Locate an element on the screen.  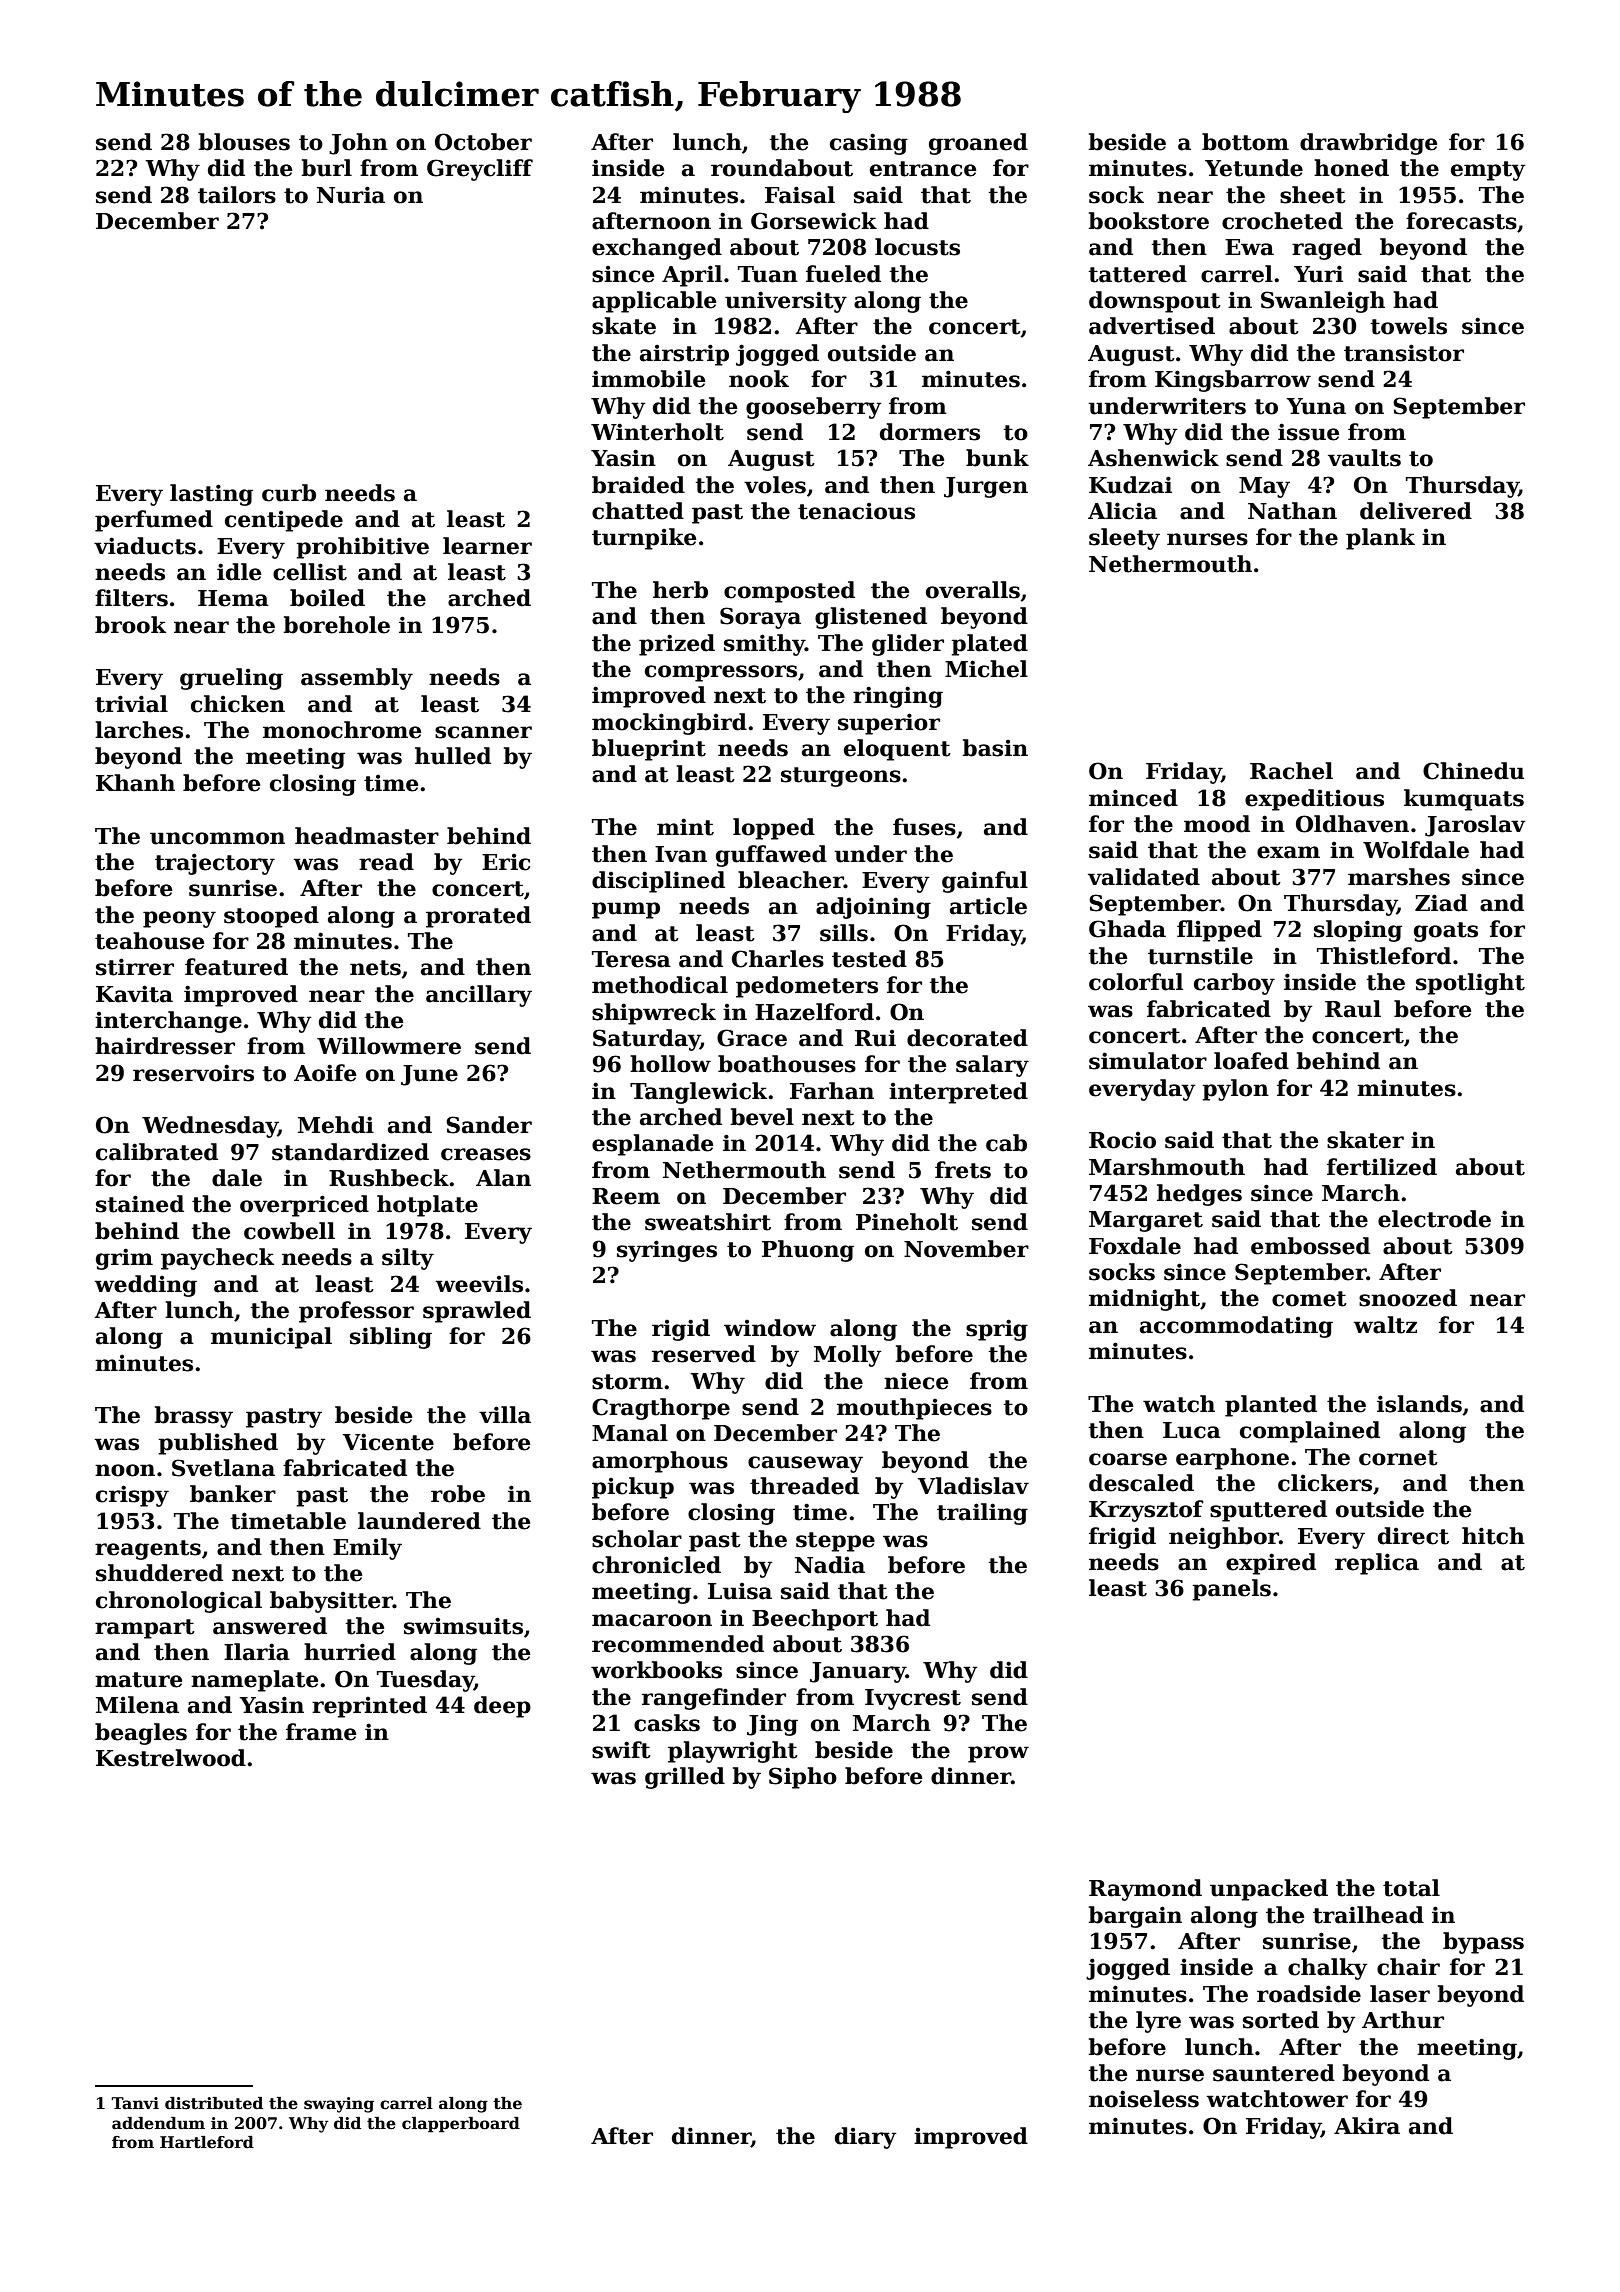
grilled is located at coordinates (685, 1778).
